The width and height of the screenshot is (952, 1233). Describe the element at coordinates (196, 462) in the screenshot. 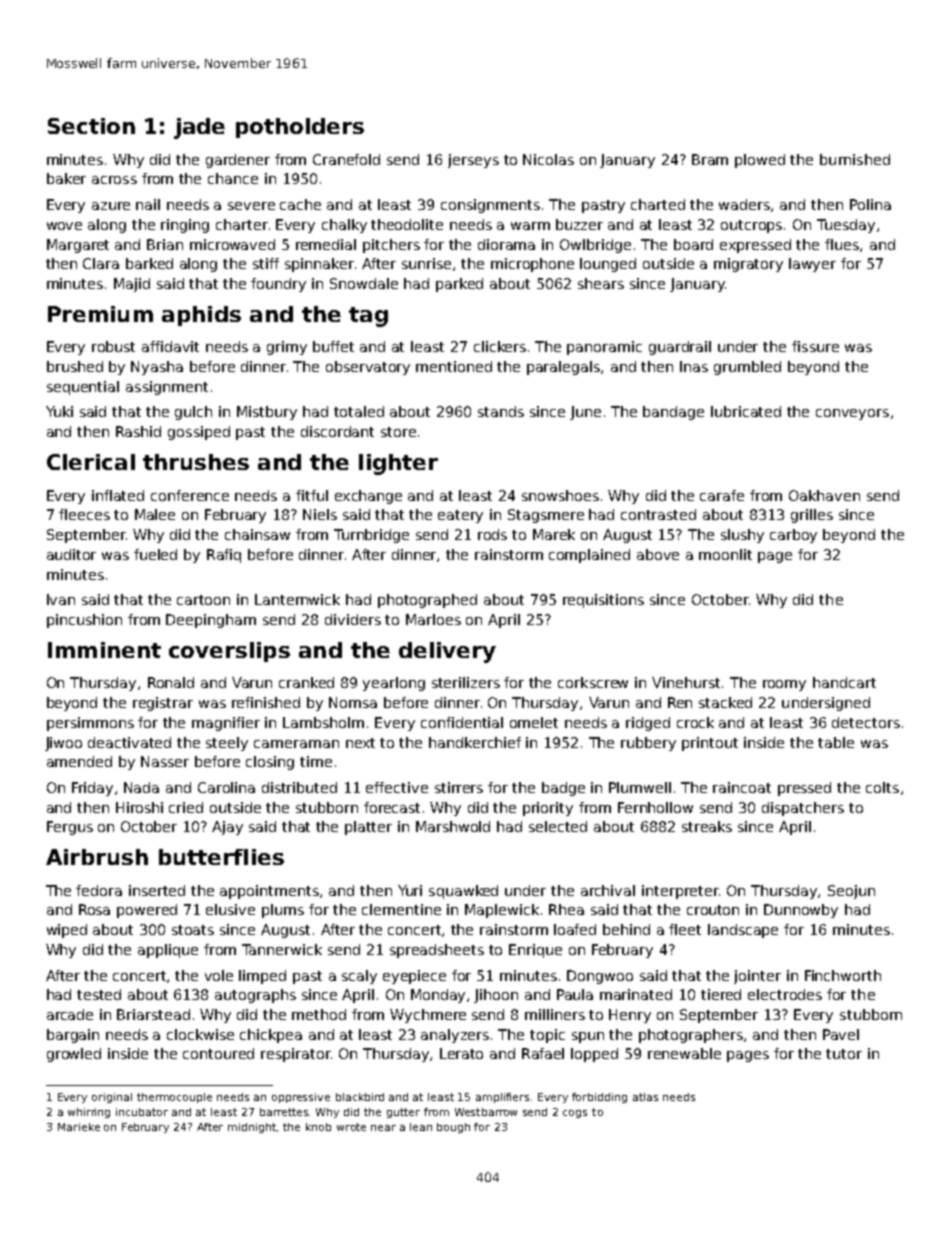

I see `thrushes` at that location.
